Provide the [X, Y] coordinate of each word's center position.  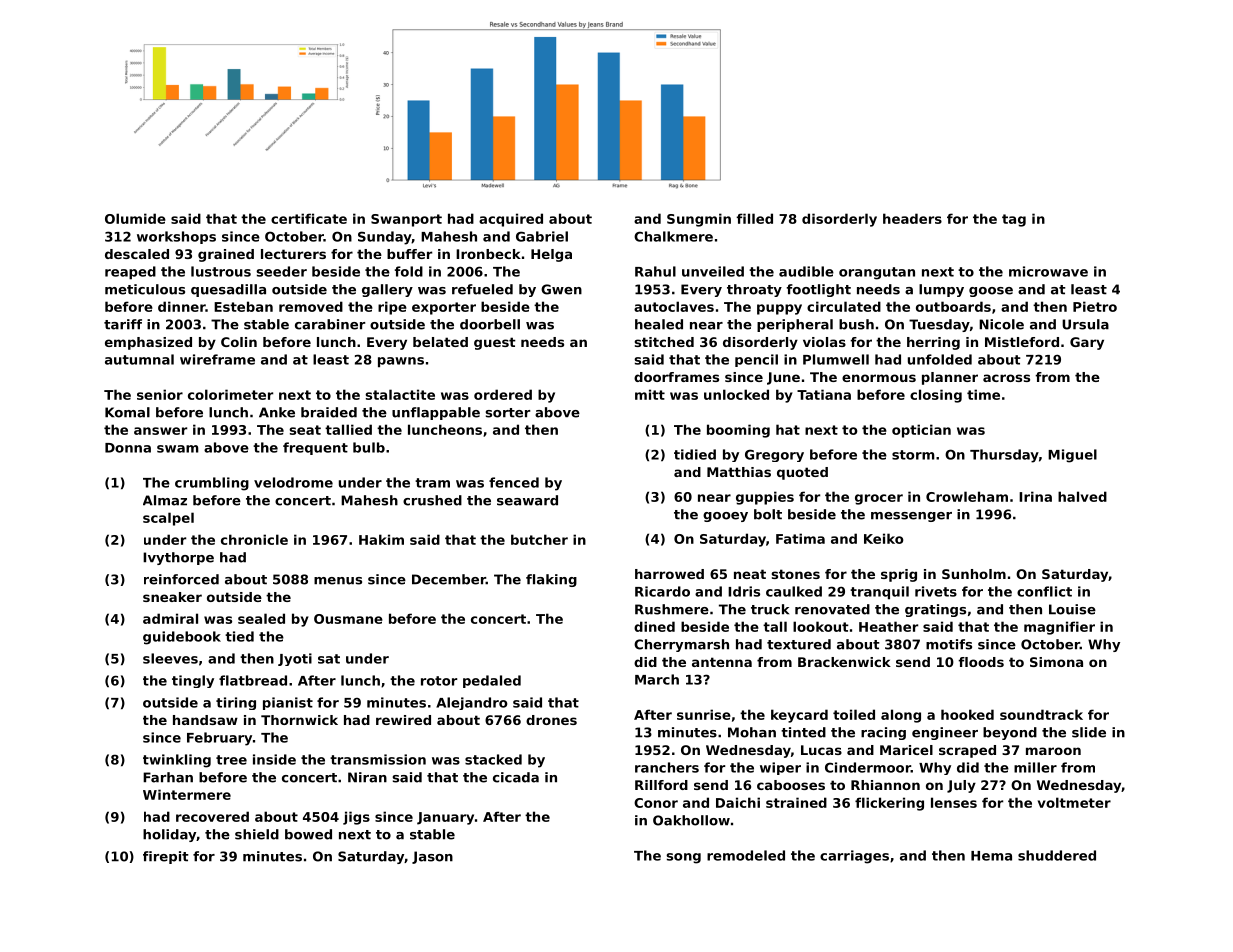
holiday [169, 835]
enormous [879, 378]
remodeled [746, 855]
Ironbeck [488, 254]
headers [912, 218]
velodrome [293, 482]
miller [1035, 767]
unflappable [436, 413]
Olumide [135, 218]
